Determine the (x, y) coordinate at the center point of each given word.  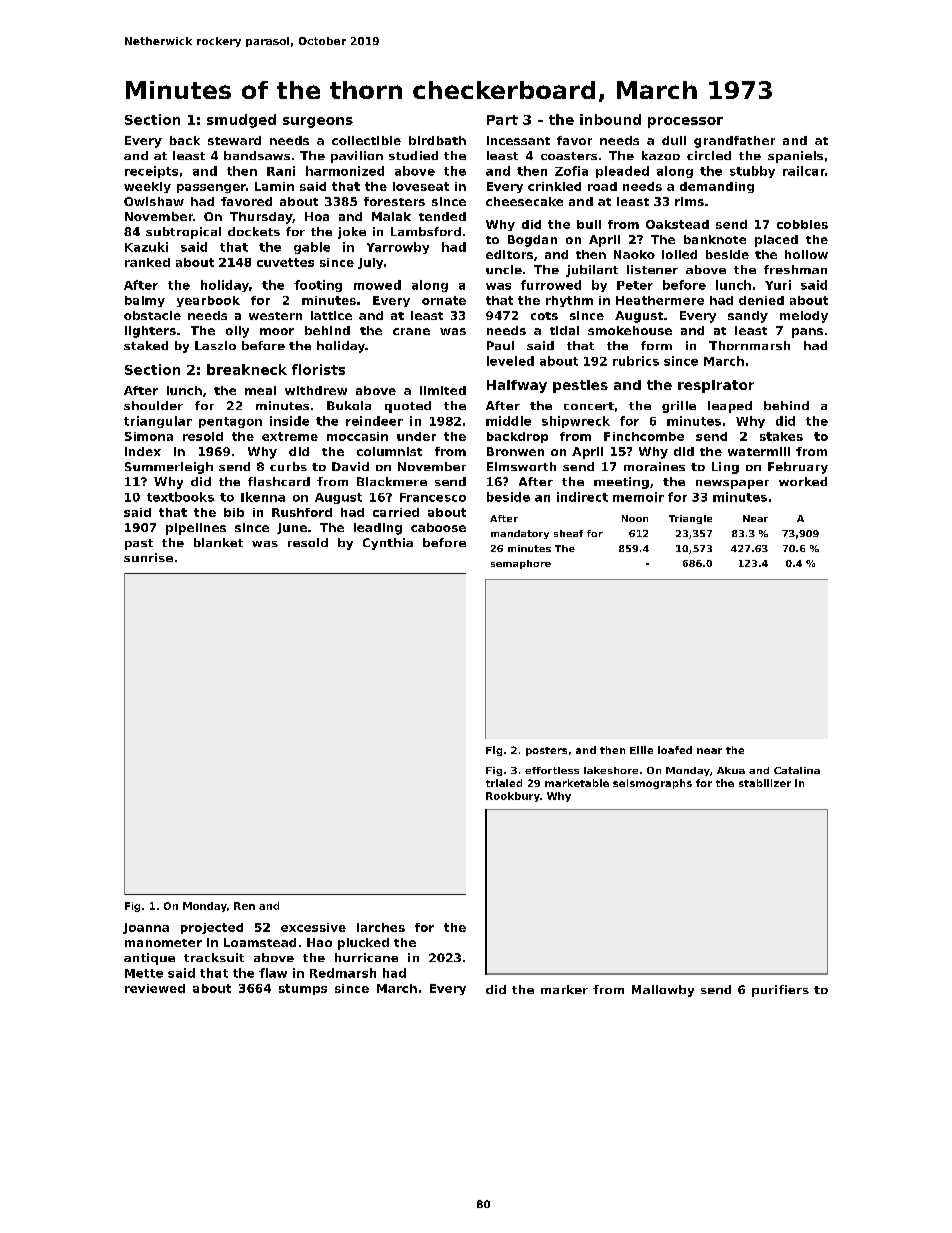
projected (212, 928)
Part (502, 120)
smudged (241, 121)
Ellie (641, 750)
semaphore (521, 564)
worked (803, 481)
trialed (504, 783)
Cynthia (388, 544)
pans (807, 333)
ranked (147, 262)
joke (352, 233)
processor (685, 122)
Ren (244, 906)
